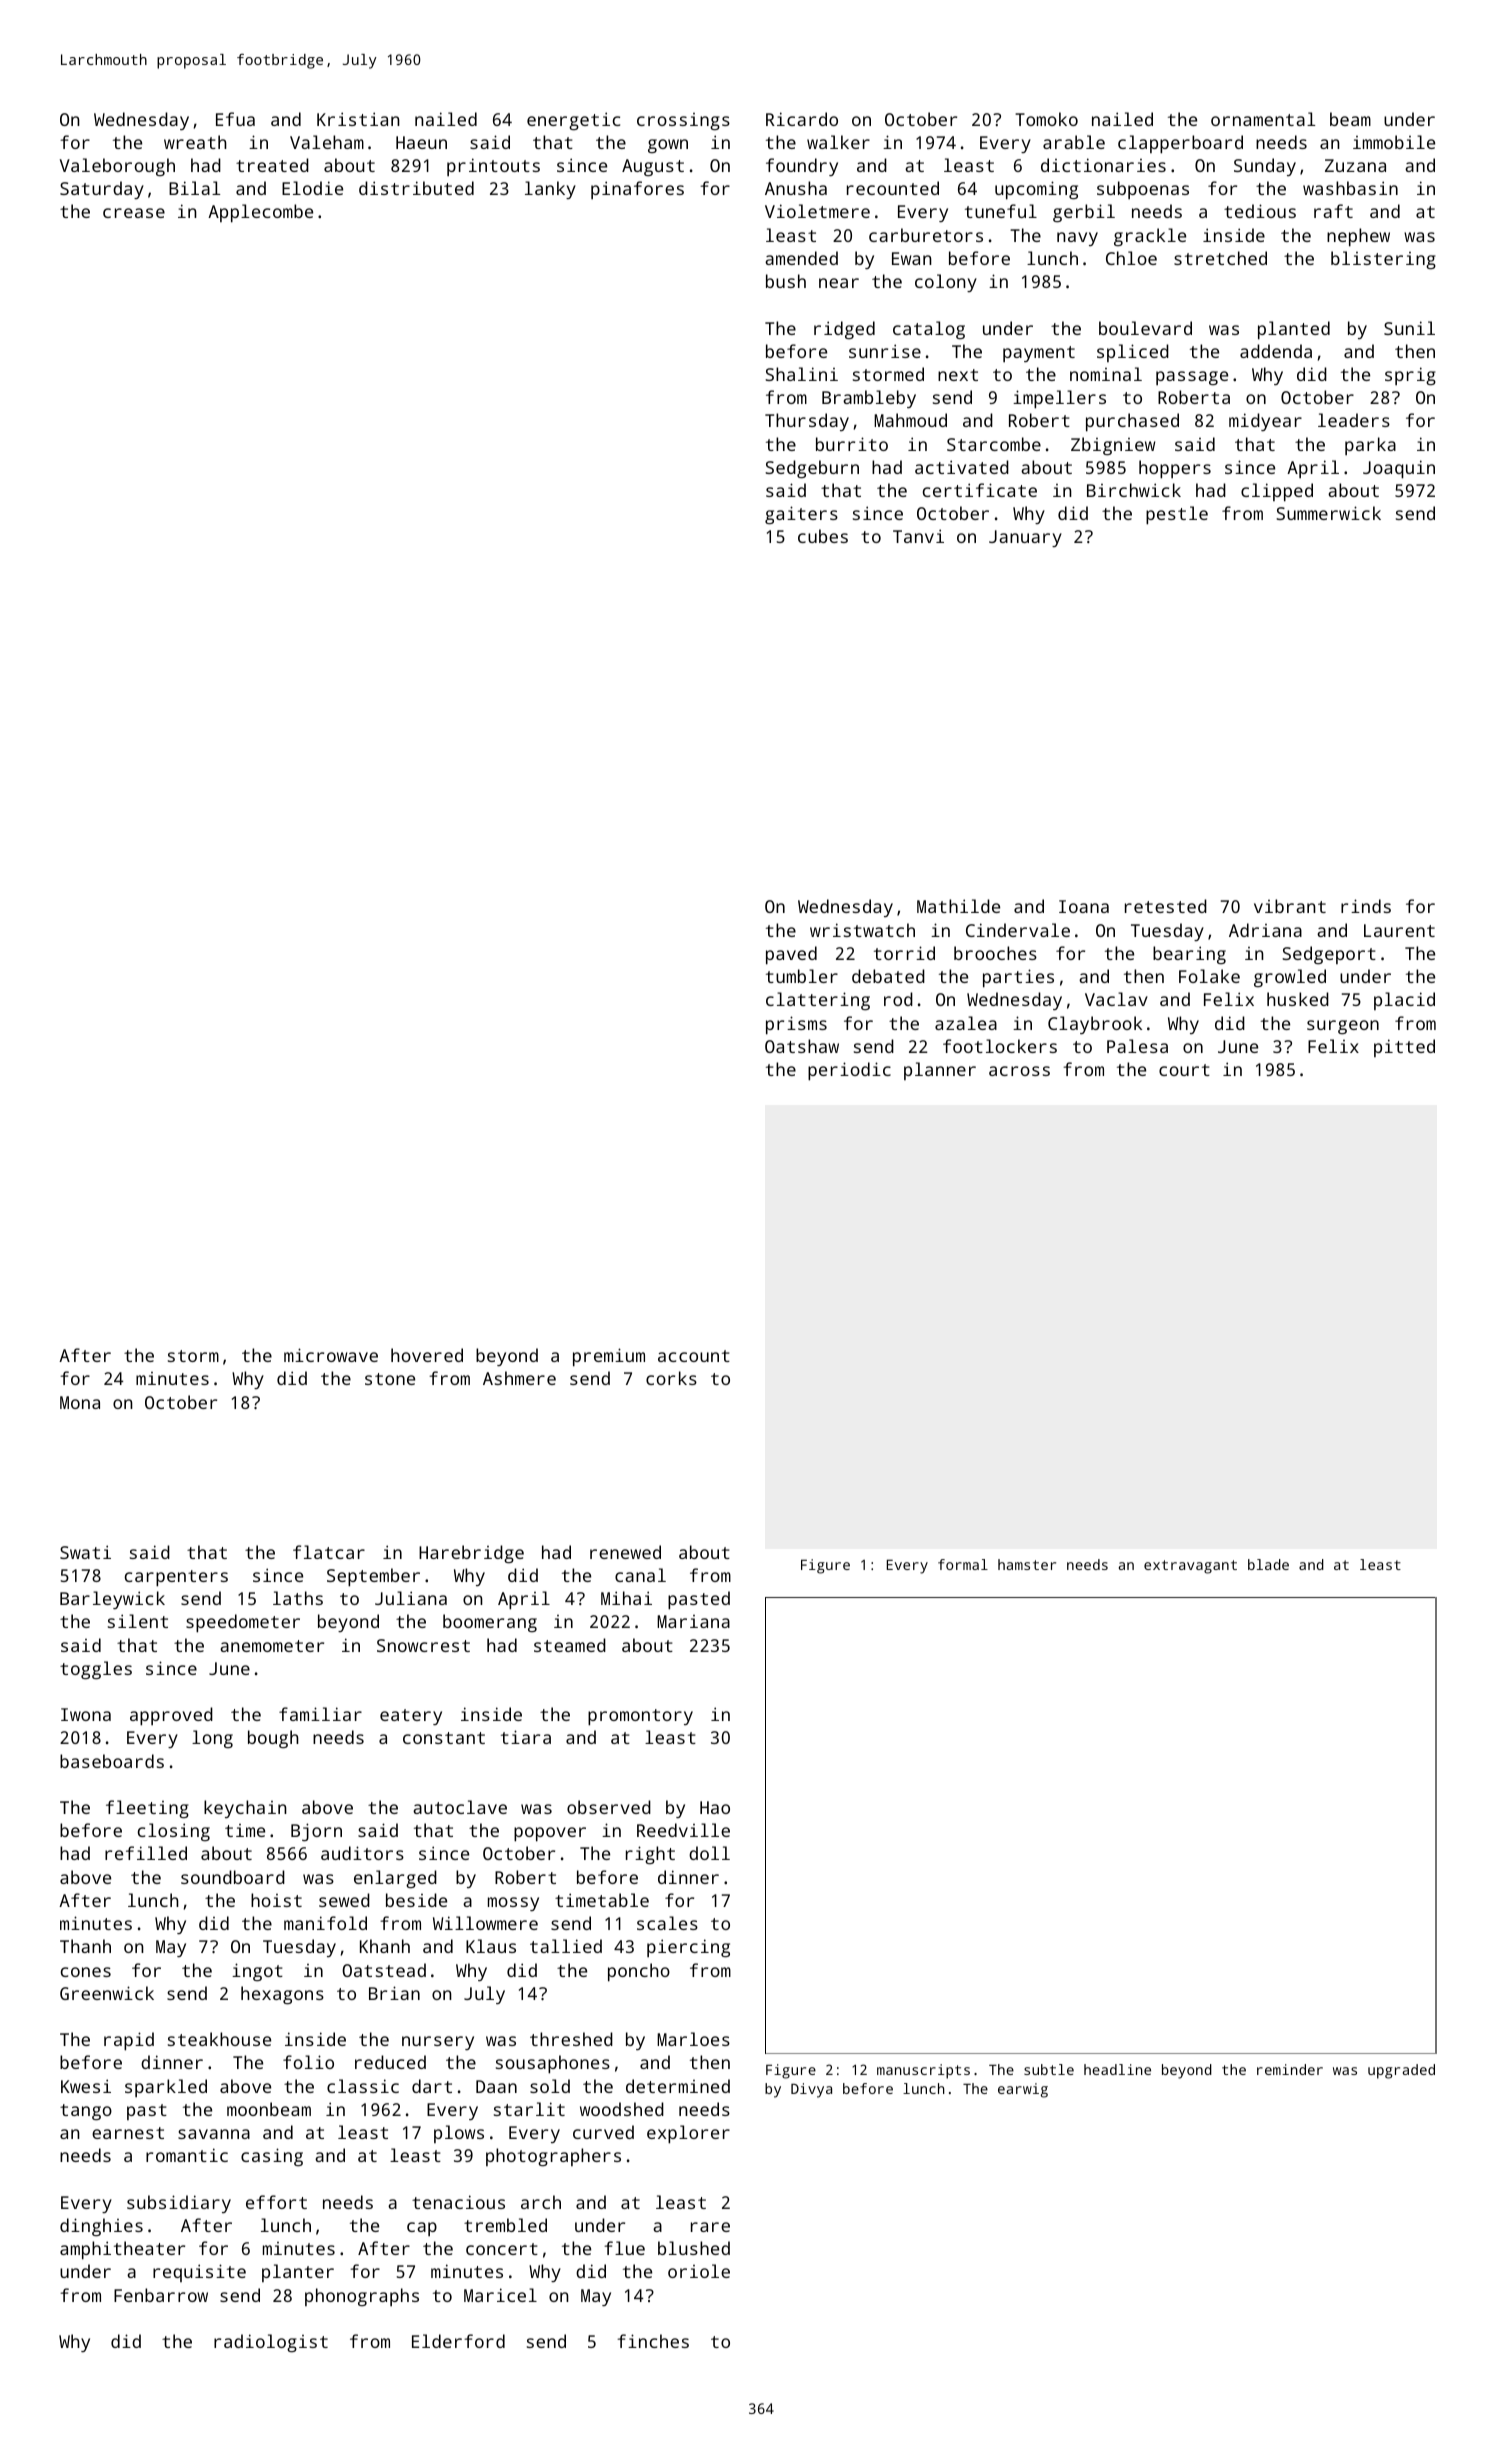  What do you see at coordinates (1023, 2090) in the screenshot?
I see `earwig` at bounding box center [1023, 2090].
